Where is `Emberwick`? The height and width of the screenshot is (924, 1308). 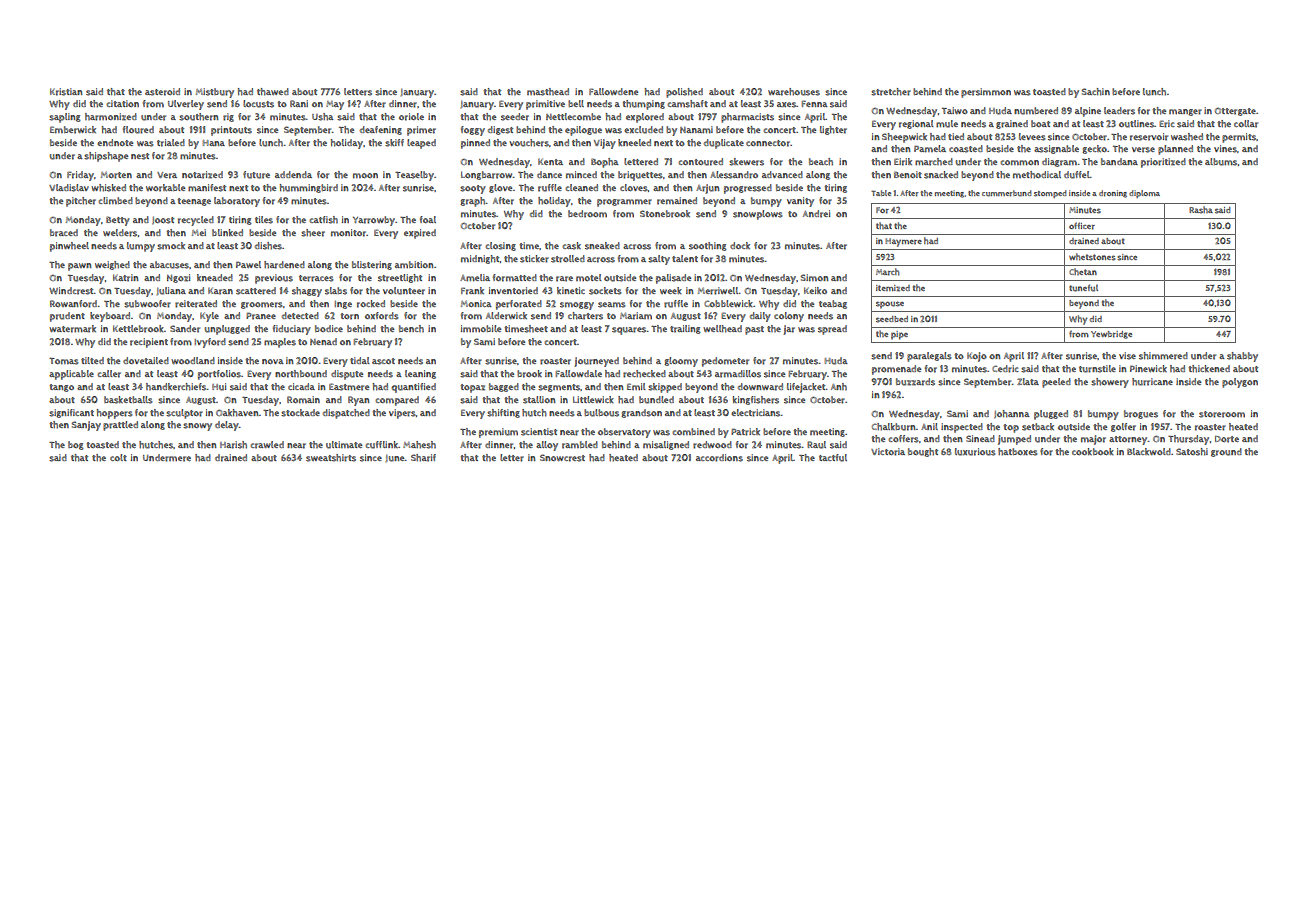 Emberwick is located at coordinates (73, 130).
